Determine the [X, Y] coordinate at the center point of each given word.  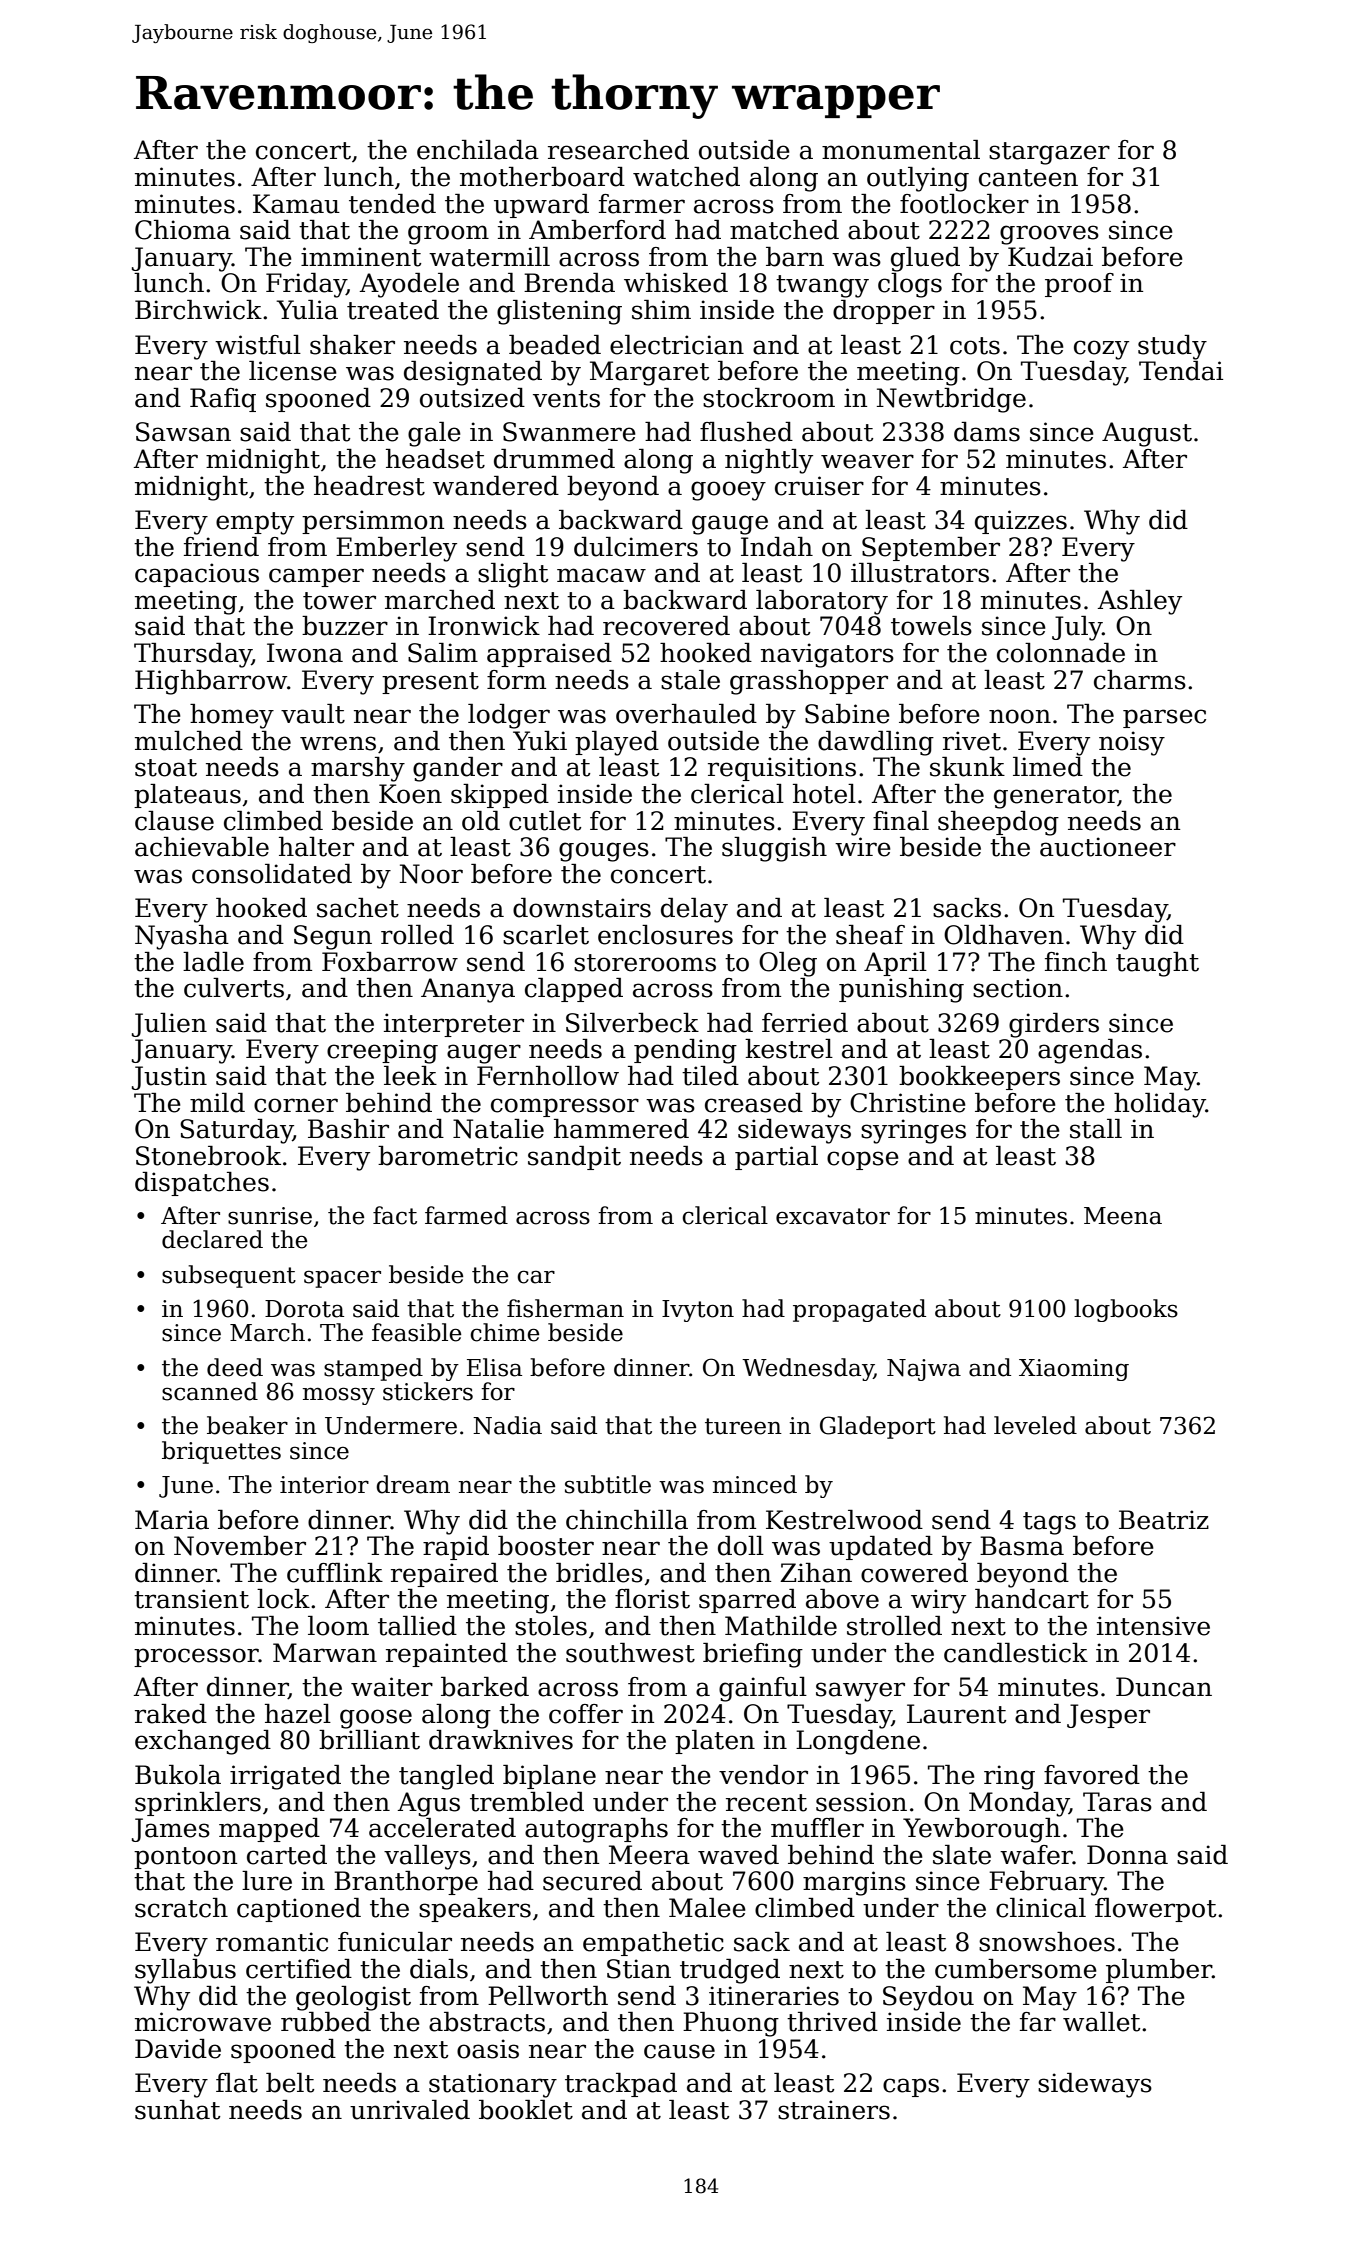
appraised [549, 655]
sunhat [177, 2110]
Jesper [1108, 1716]
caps [911, 2087]
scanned [210, 1391]
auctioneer [1108, 847]
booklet [526, 2110]
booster [546, 1546]
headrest [369, 486]
